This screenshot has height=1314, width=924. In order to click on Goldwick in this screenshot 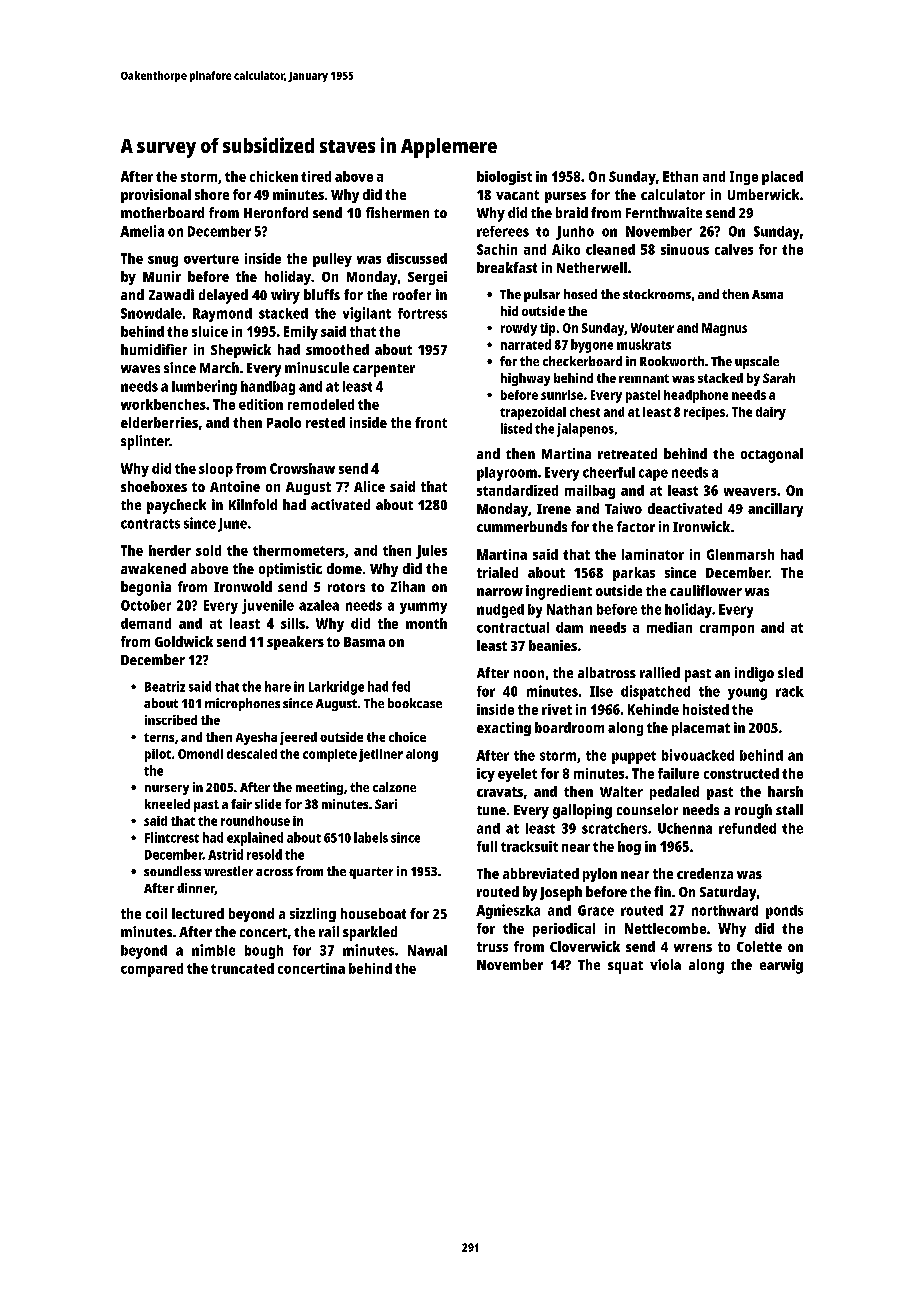, I will do `click(184, 641)`.
